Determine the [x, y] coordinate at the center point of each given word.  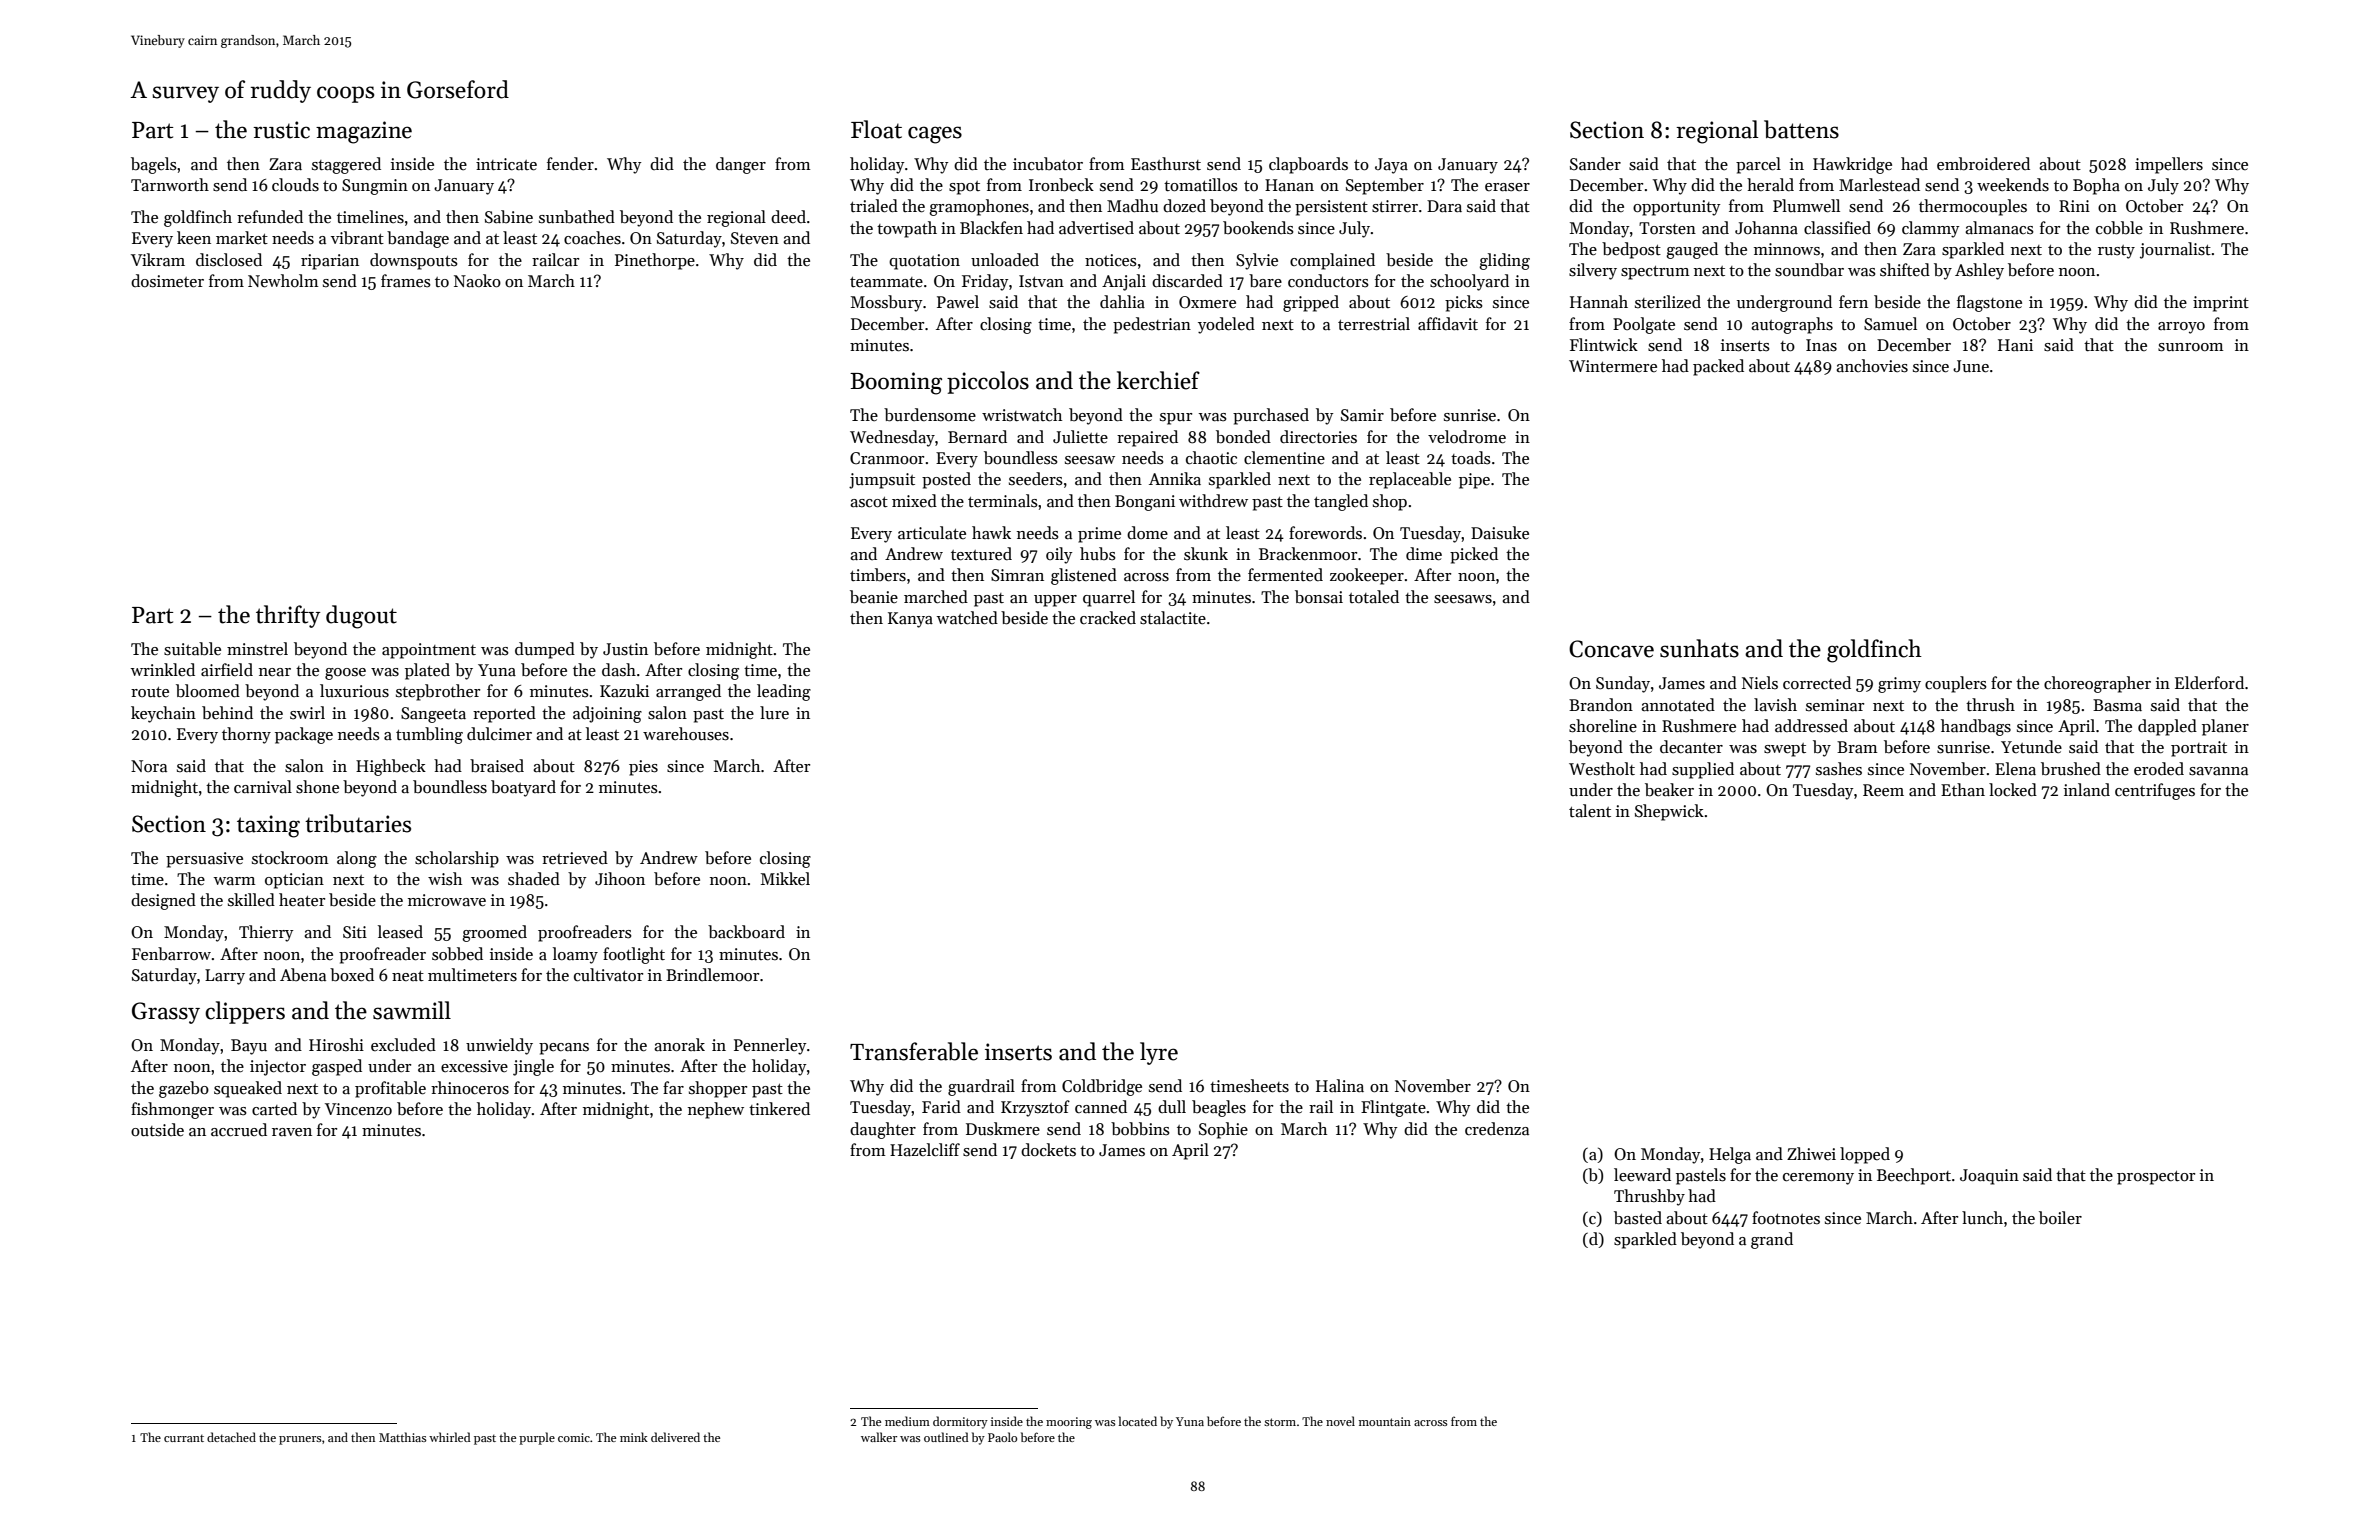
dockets [1048, 1150]
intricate [506, 164]
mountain [1385, 1421]
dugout [361, 617]
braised [497, 766]
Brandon [1601, 704]
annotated [1678, 705]
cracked [1108, 618]
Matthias [403, 1437]
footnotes [1786, 1218]
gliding [1504, 261]
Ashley [1979, 271]
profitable [390, 1089]
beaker [1669, 790]
